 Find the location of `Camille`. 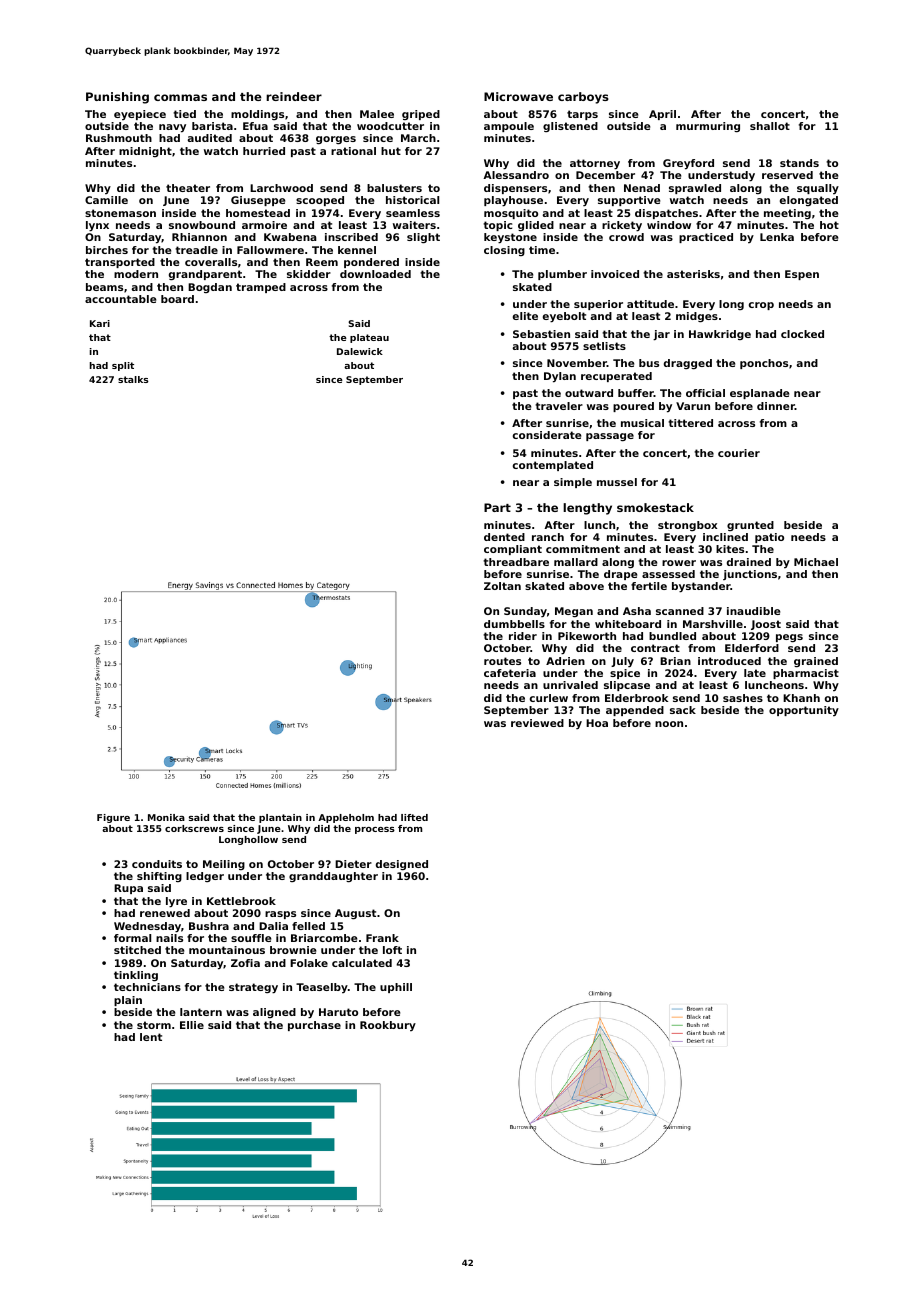

Camille is located at coordinates (106, 200).
